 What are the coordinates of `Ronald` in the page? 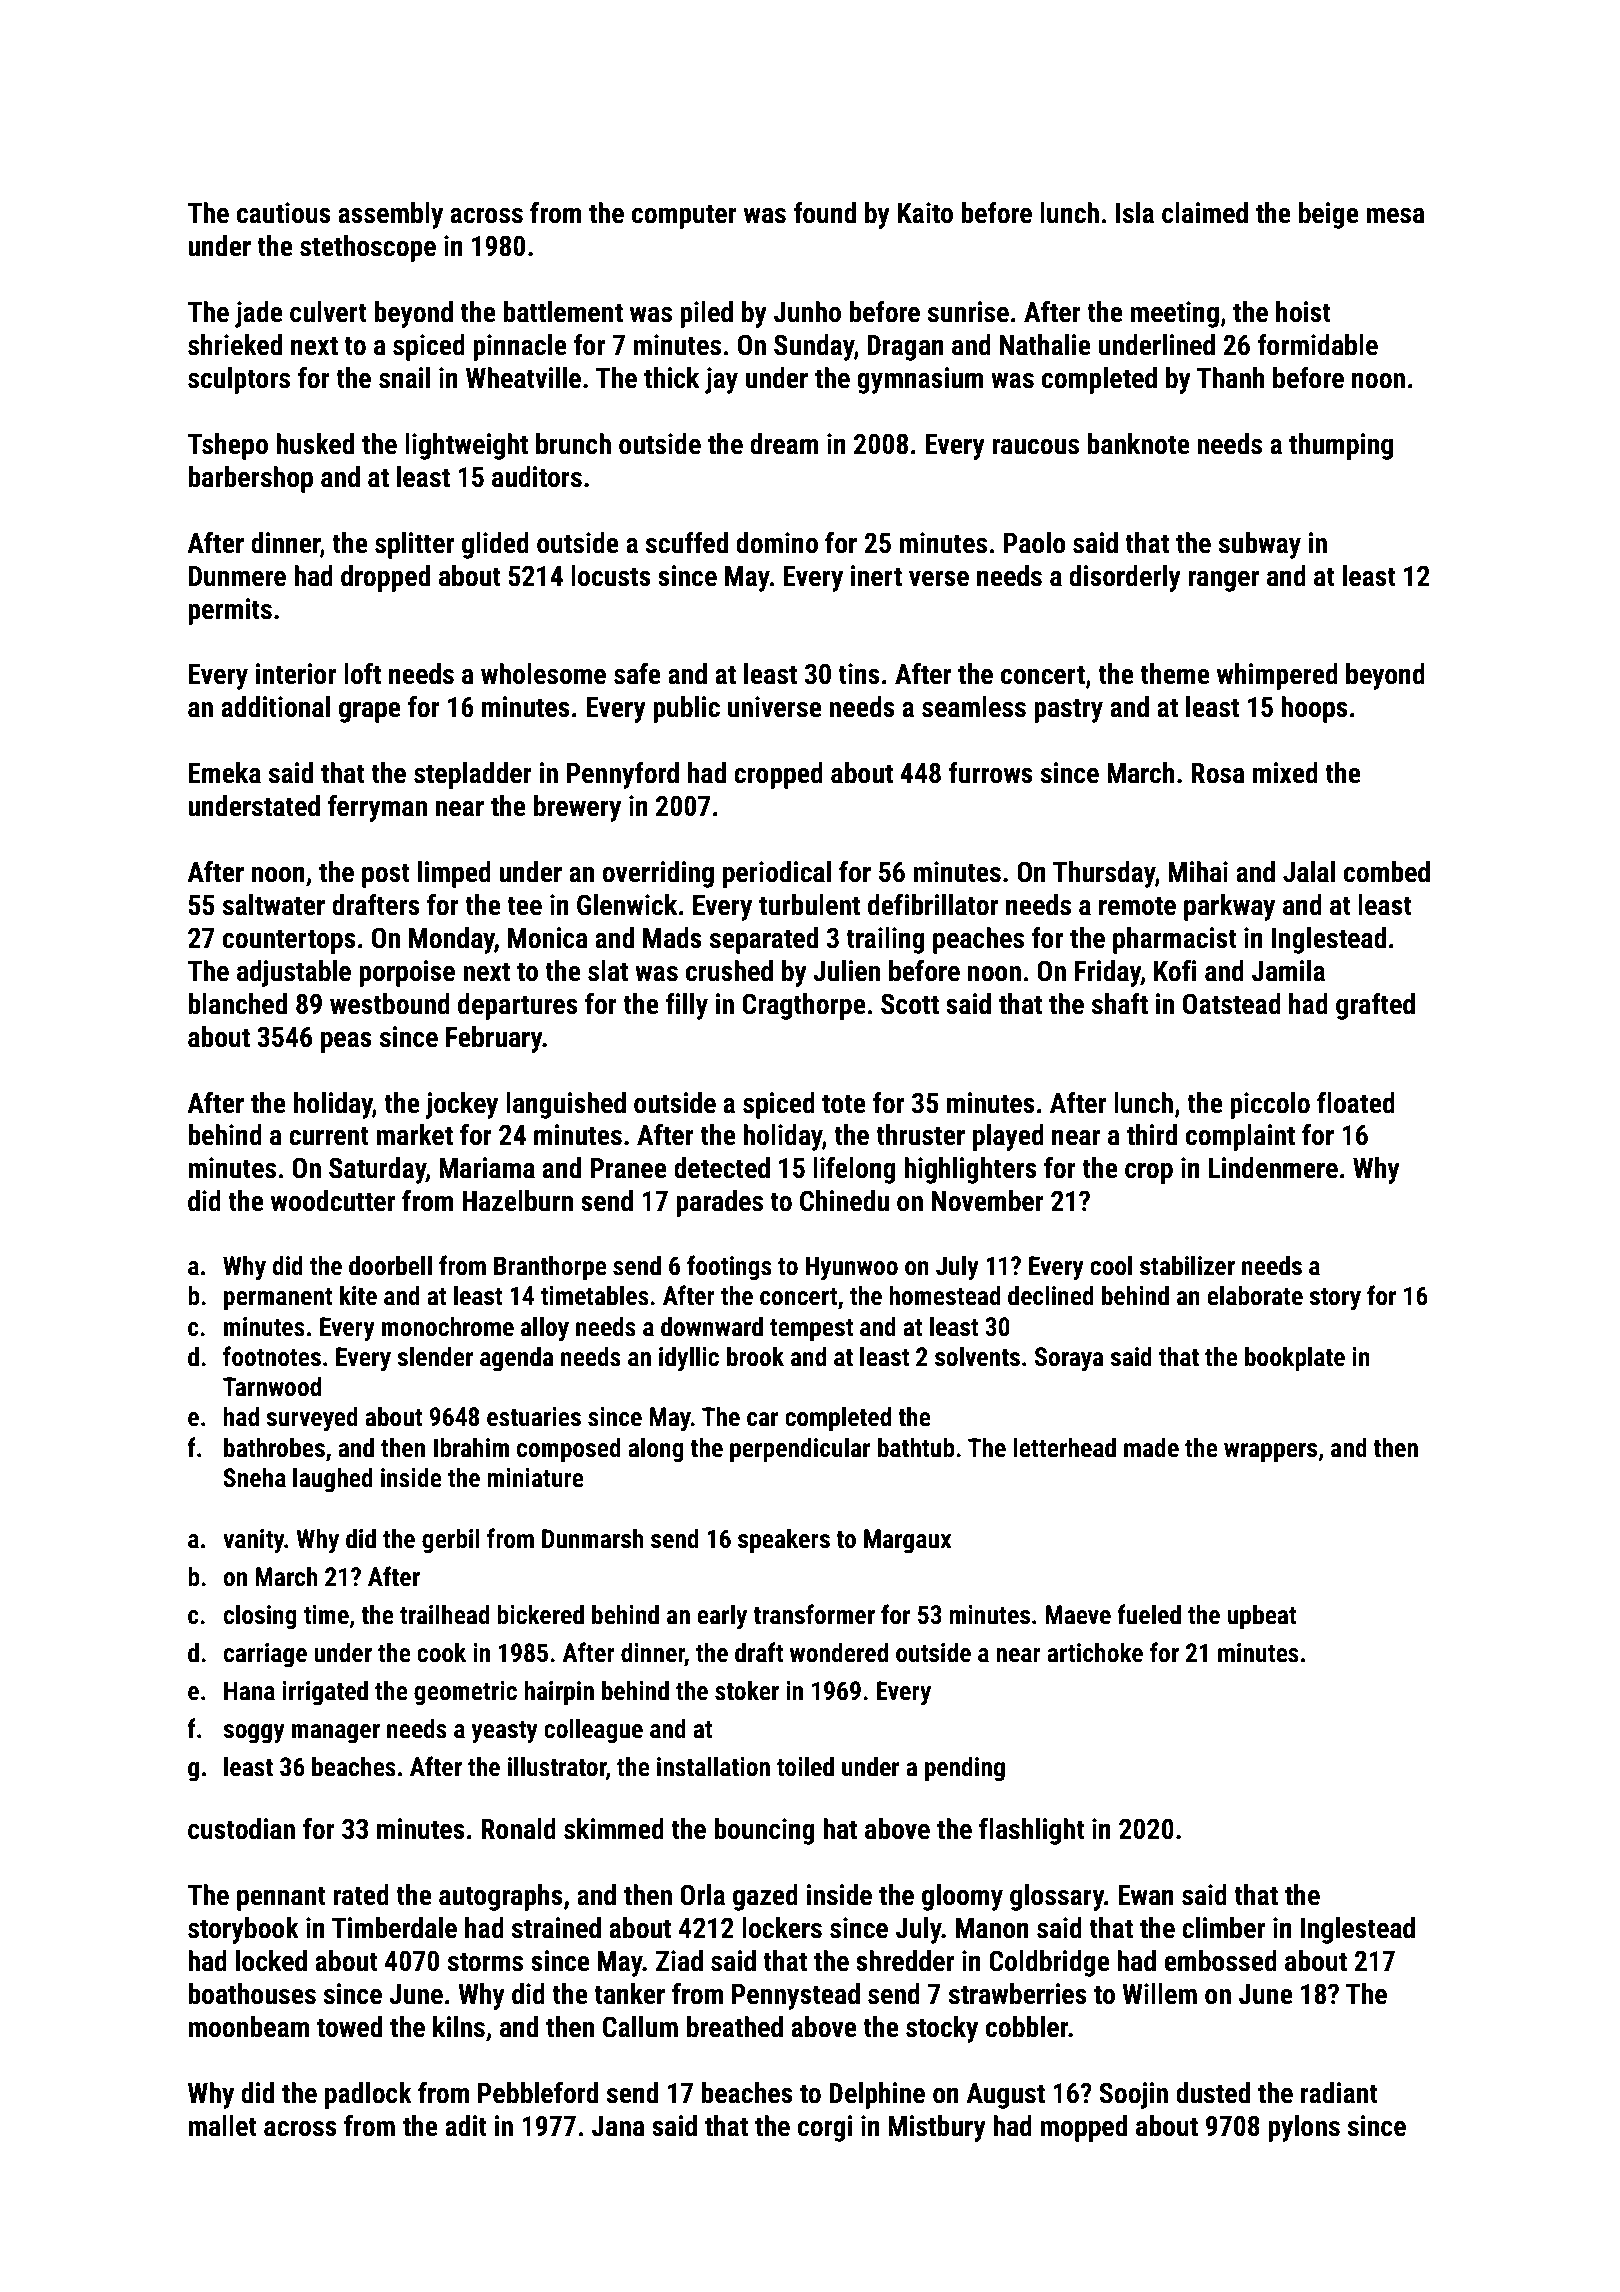 It's located at (518, 1829).
